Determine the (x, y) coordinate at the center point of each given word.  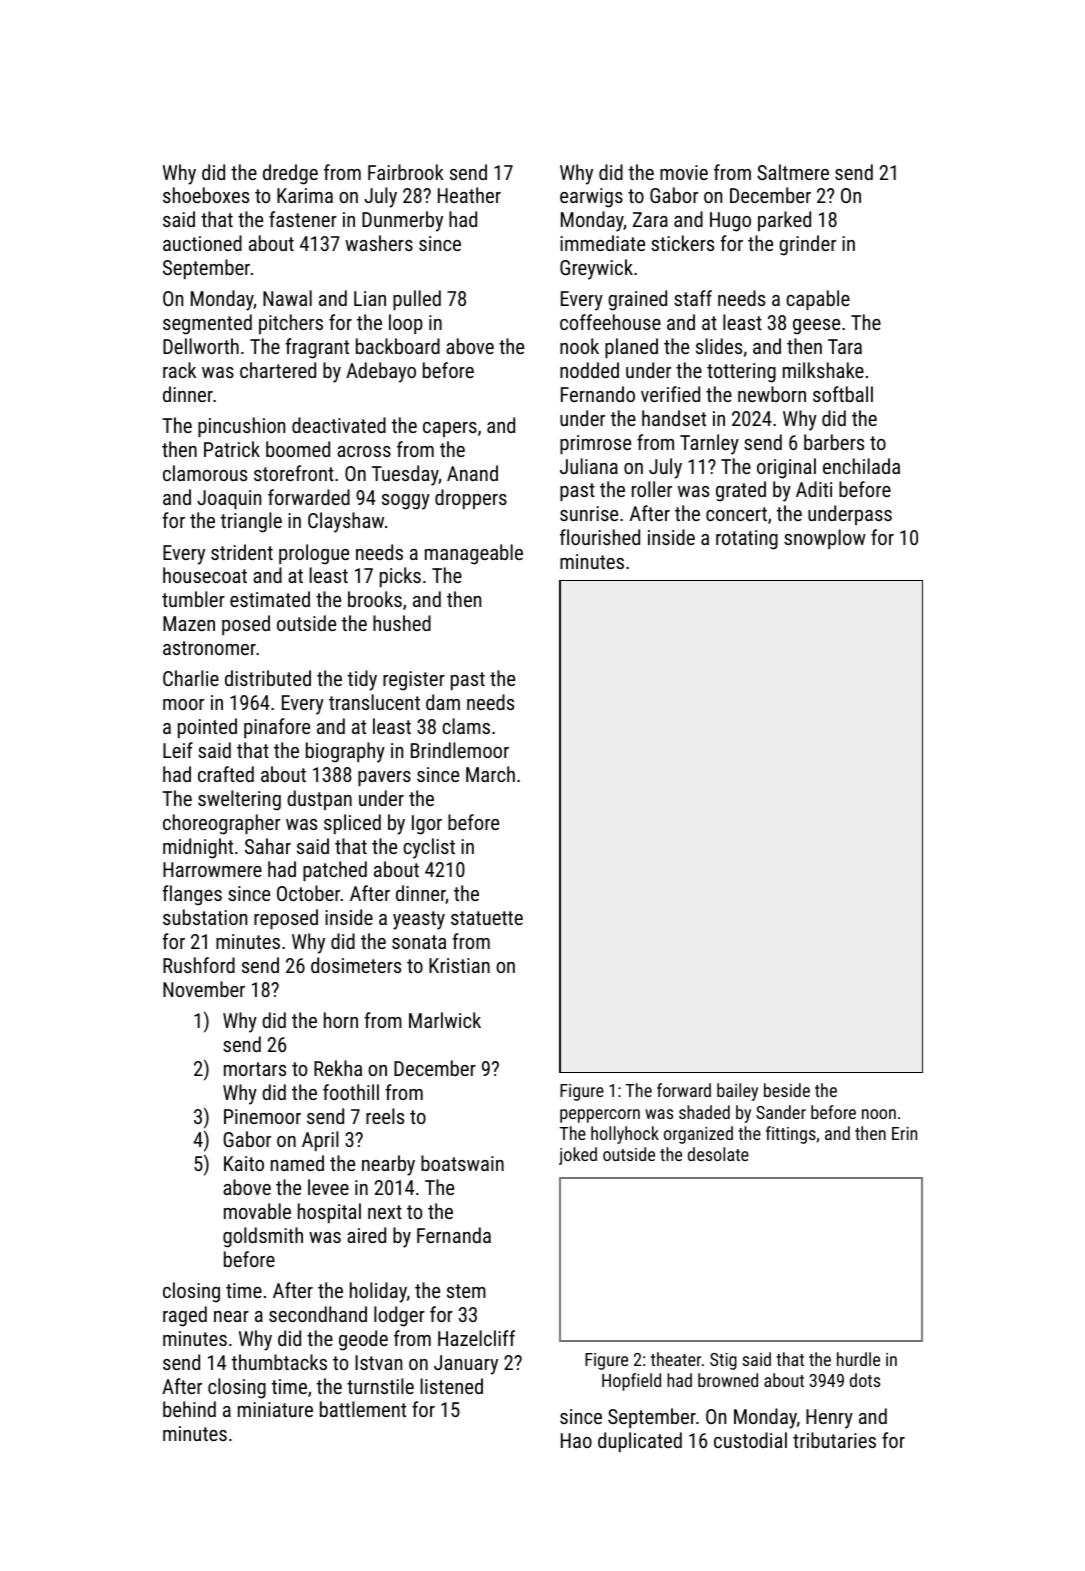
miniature (275, 1409)
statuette (487, 918)
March (490, 774)
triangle (251, 522)
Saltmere (793, 172)
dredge (290, 174)
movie (684, 172)
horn (341, 1020)
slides (719, 346)
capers (450, 429)
